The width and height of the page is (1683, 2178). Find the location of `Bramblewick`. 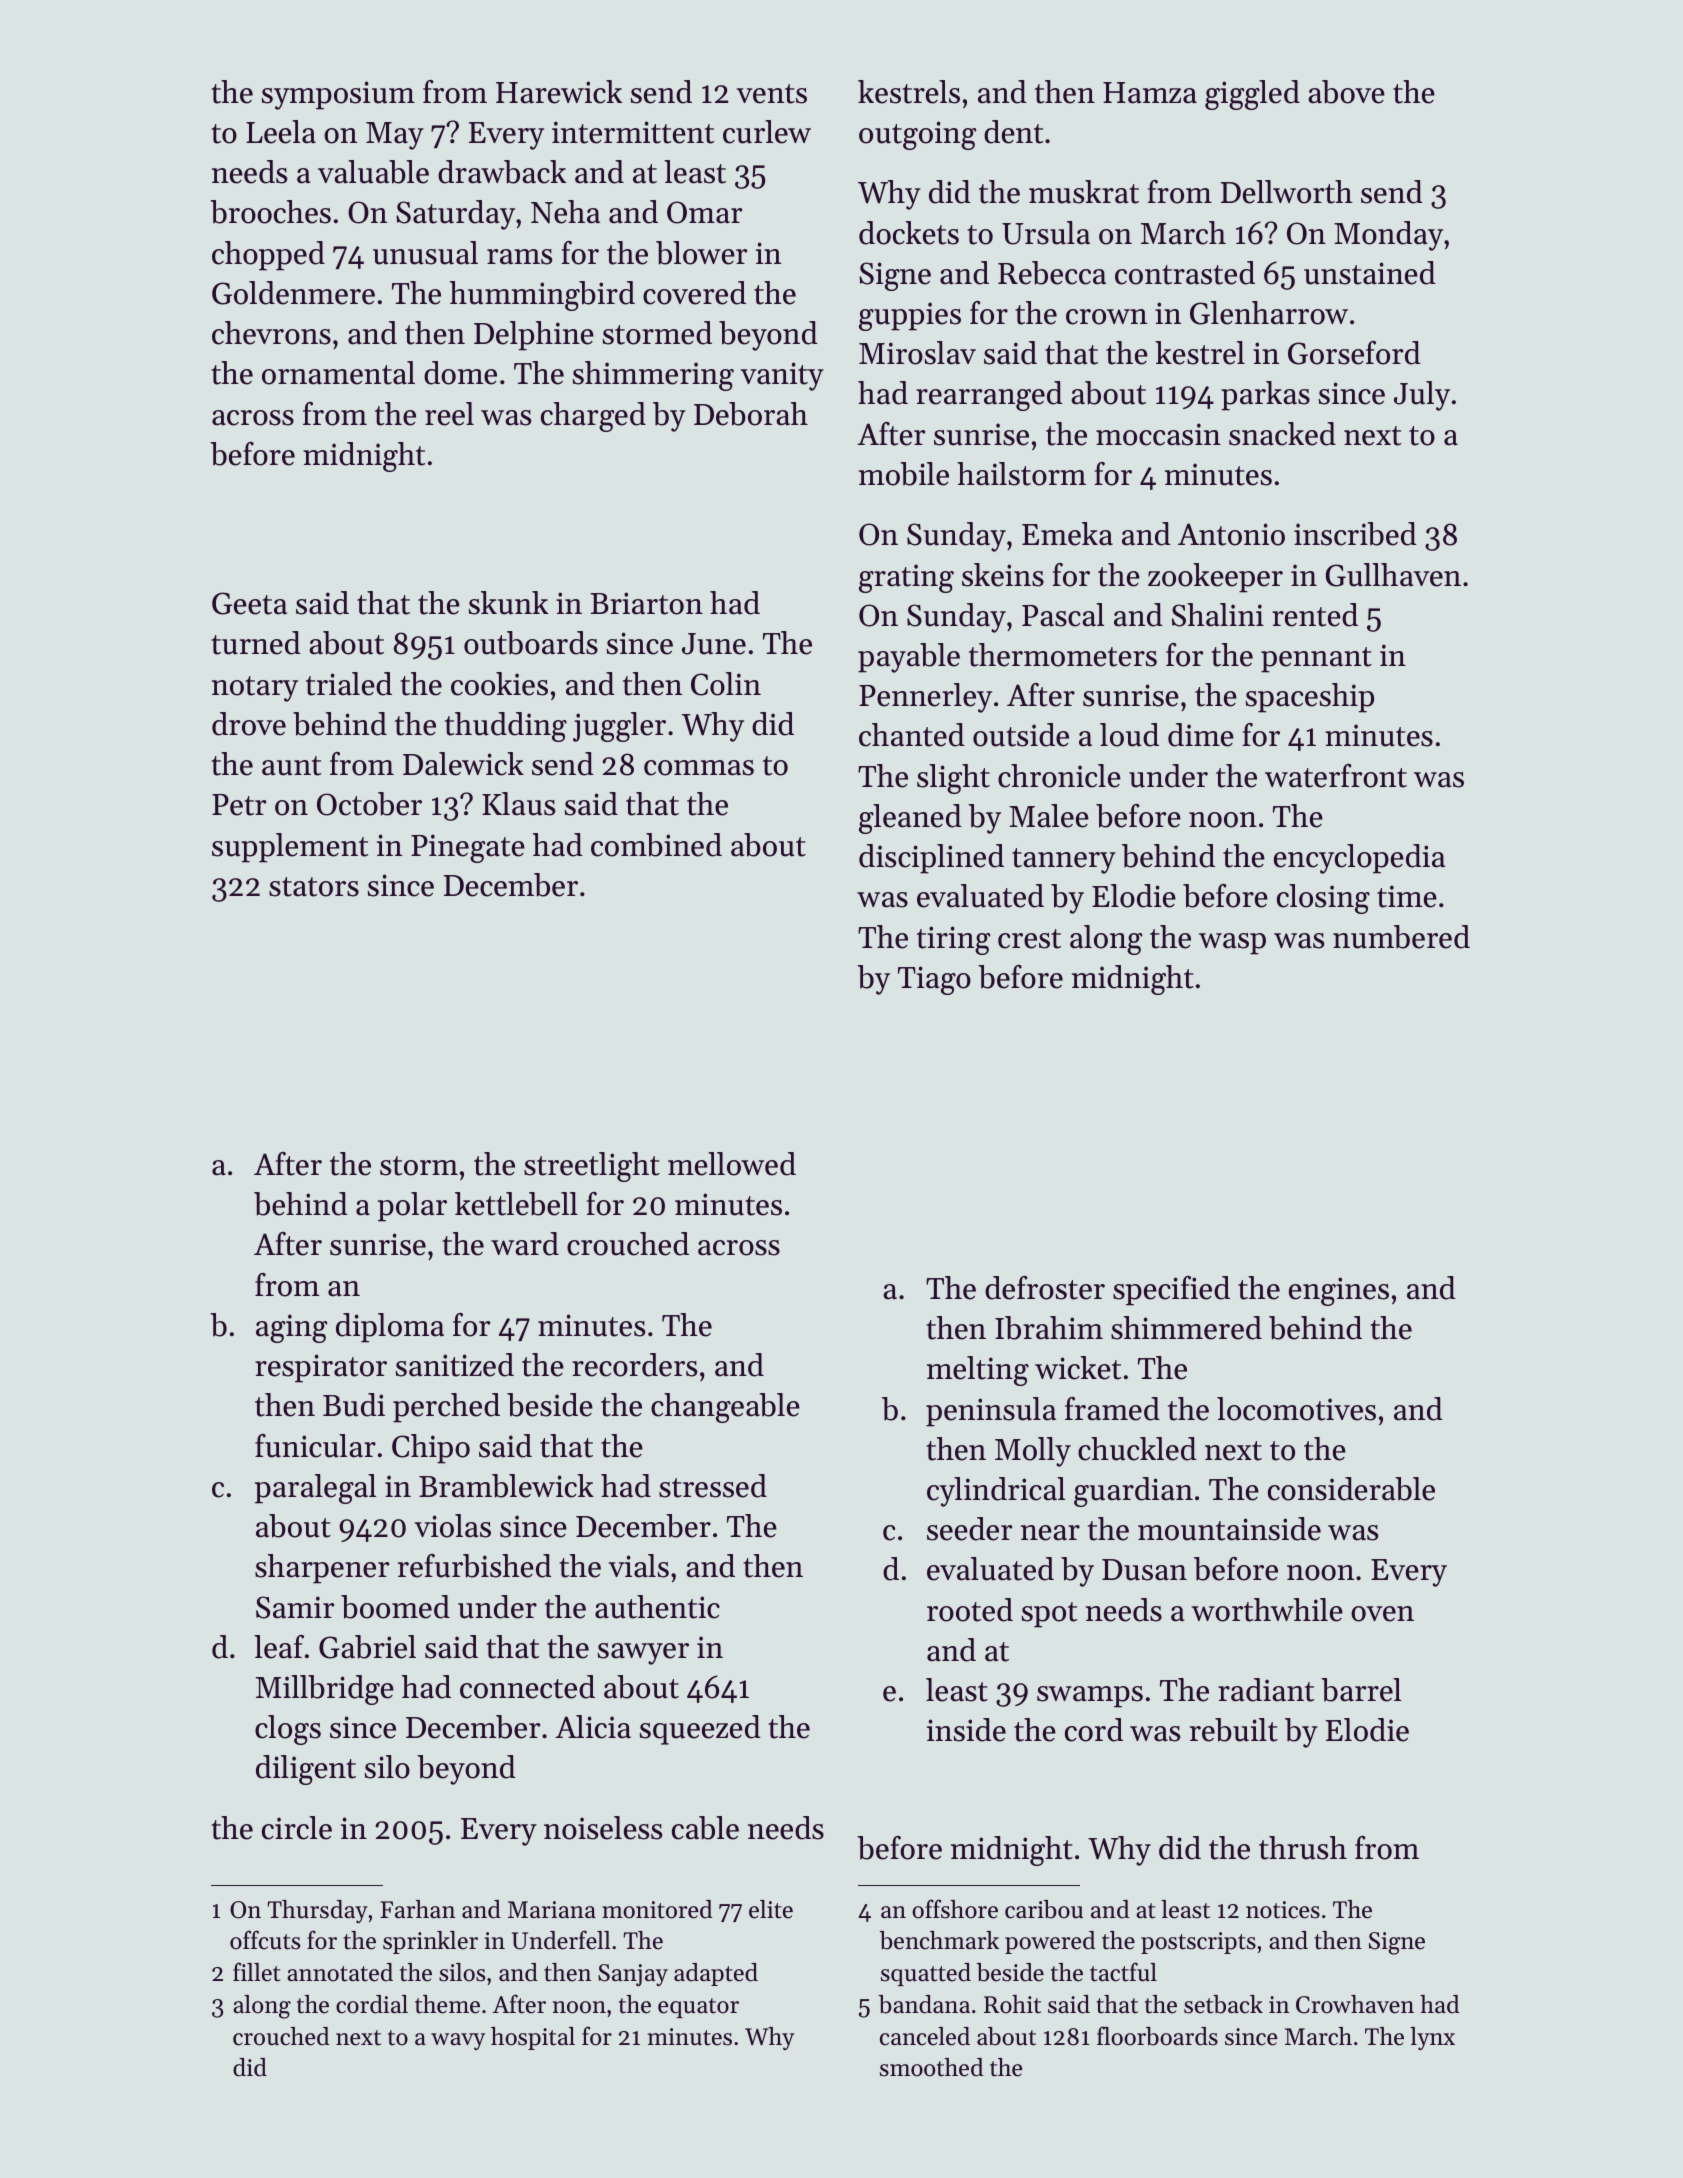

Bramblewick is located at coordinates (506, 1486).
